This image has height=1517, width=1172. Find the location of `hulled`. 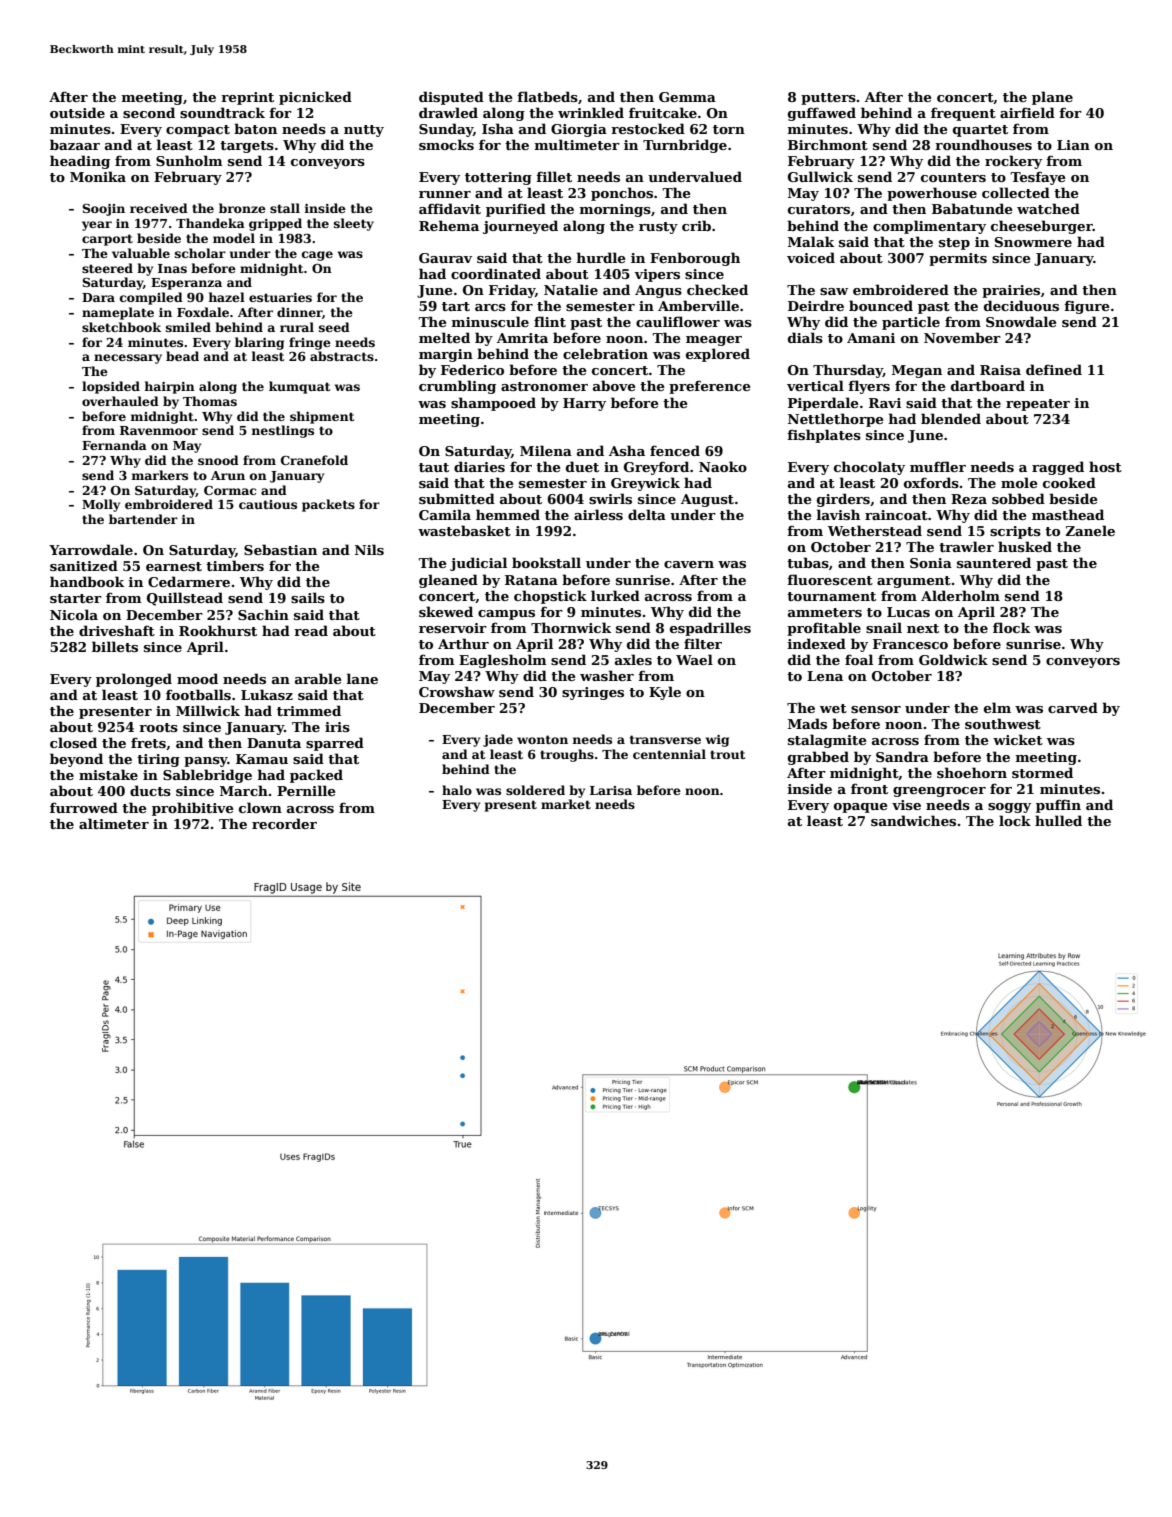

hulled is located at coordinates (1058, 820).
